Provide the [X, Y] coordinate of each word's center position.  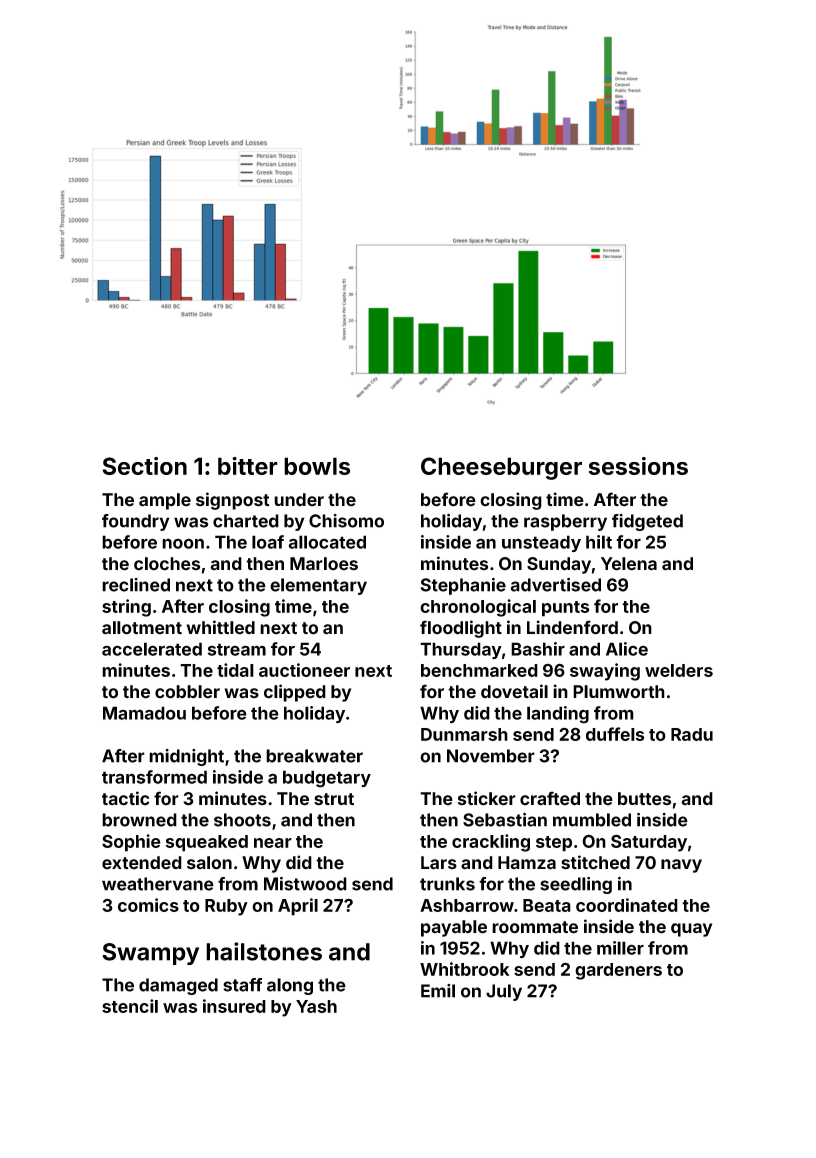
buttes [644, 799]
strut [334, 799]
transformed [154, 777]
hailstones [264, 951]
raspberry [565, 522]
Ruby [226, 907]
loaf [268, 542]
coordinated [627, 905]
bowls [317, 466]
